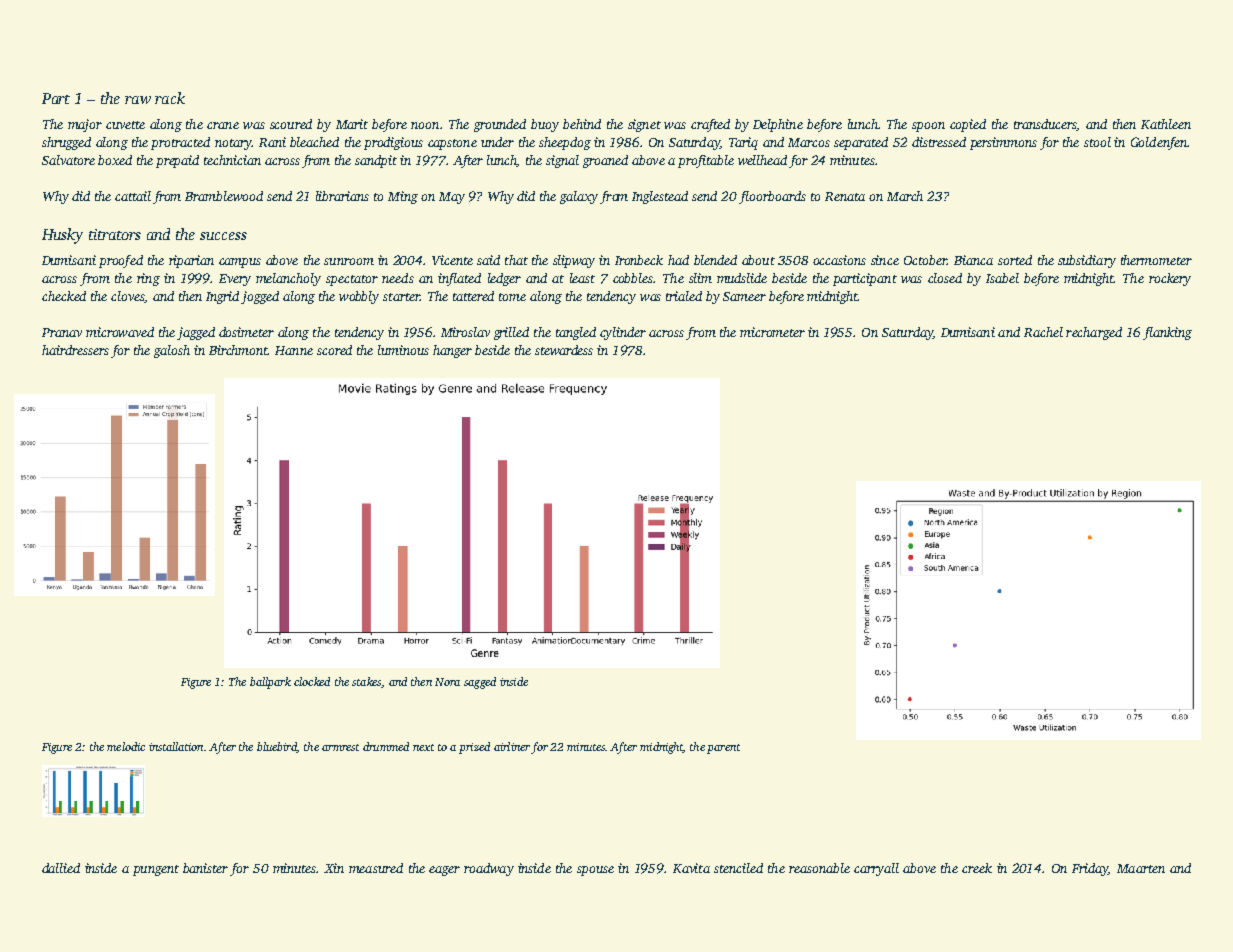  What do you see at coordinates (340, 747) in the document?
I see `armrest` at bounding box center [340, 747].
